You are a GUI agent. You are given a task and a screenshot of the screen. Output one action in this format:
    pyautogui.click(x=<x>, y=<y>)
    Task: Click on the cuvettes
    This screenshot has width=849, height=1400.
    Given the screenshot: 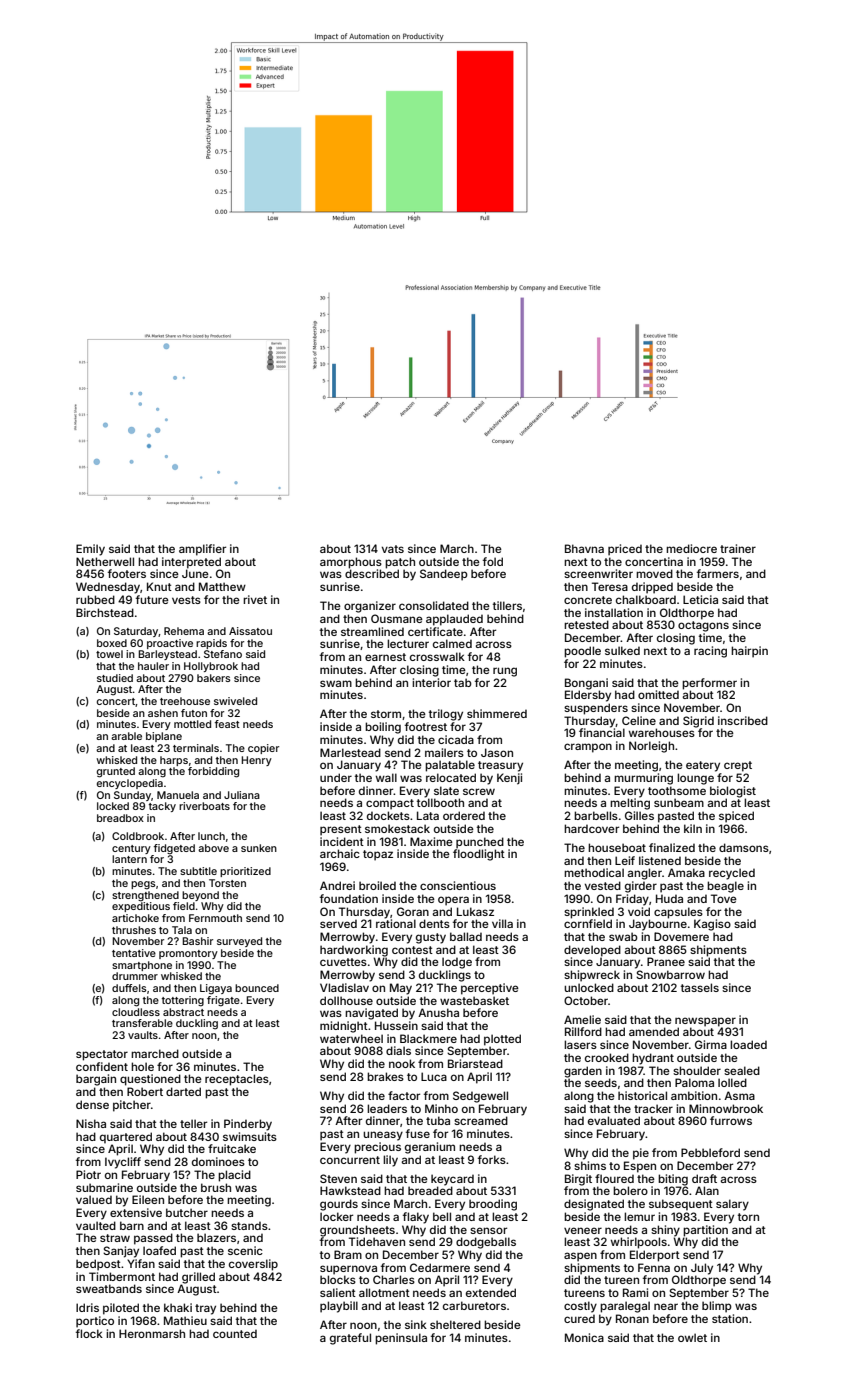 What is the action you would take?
    pyautogui.click(x=343, y=962)
